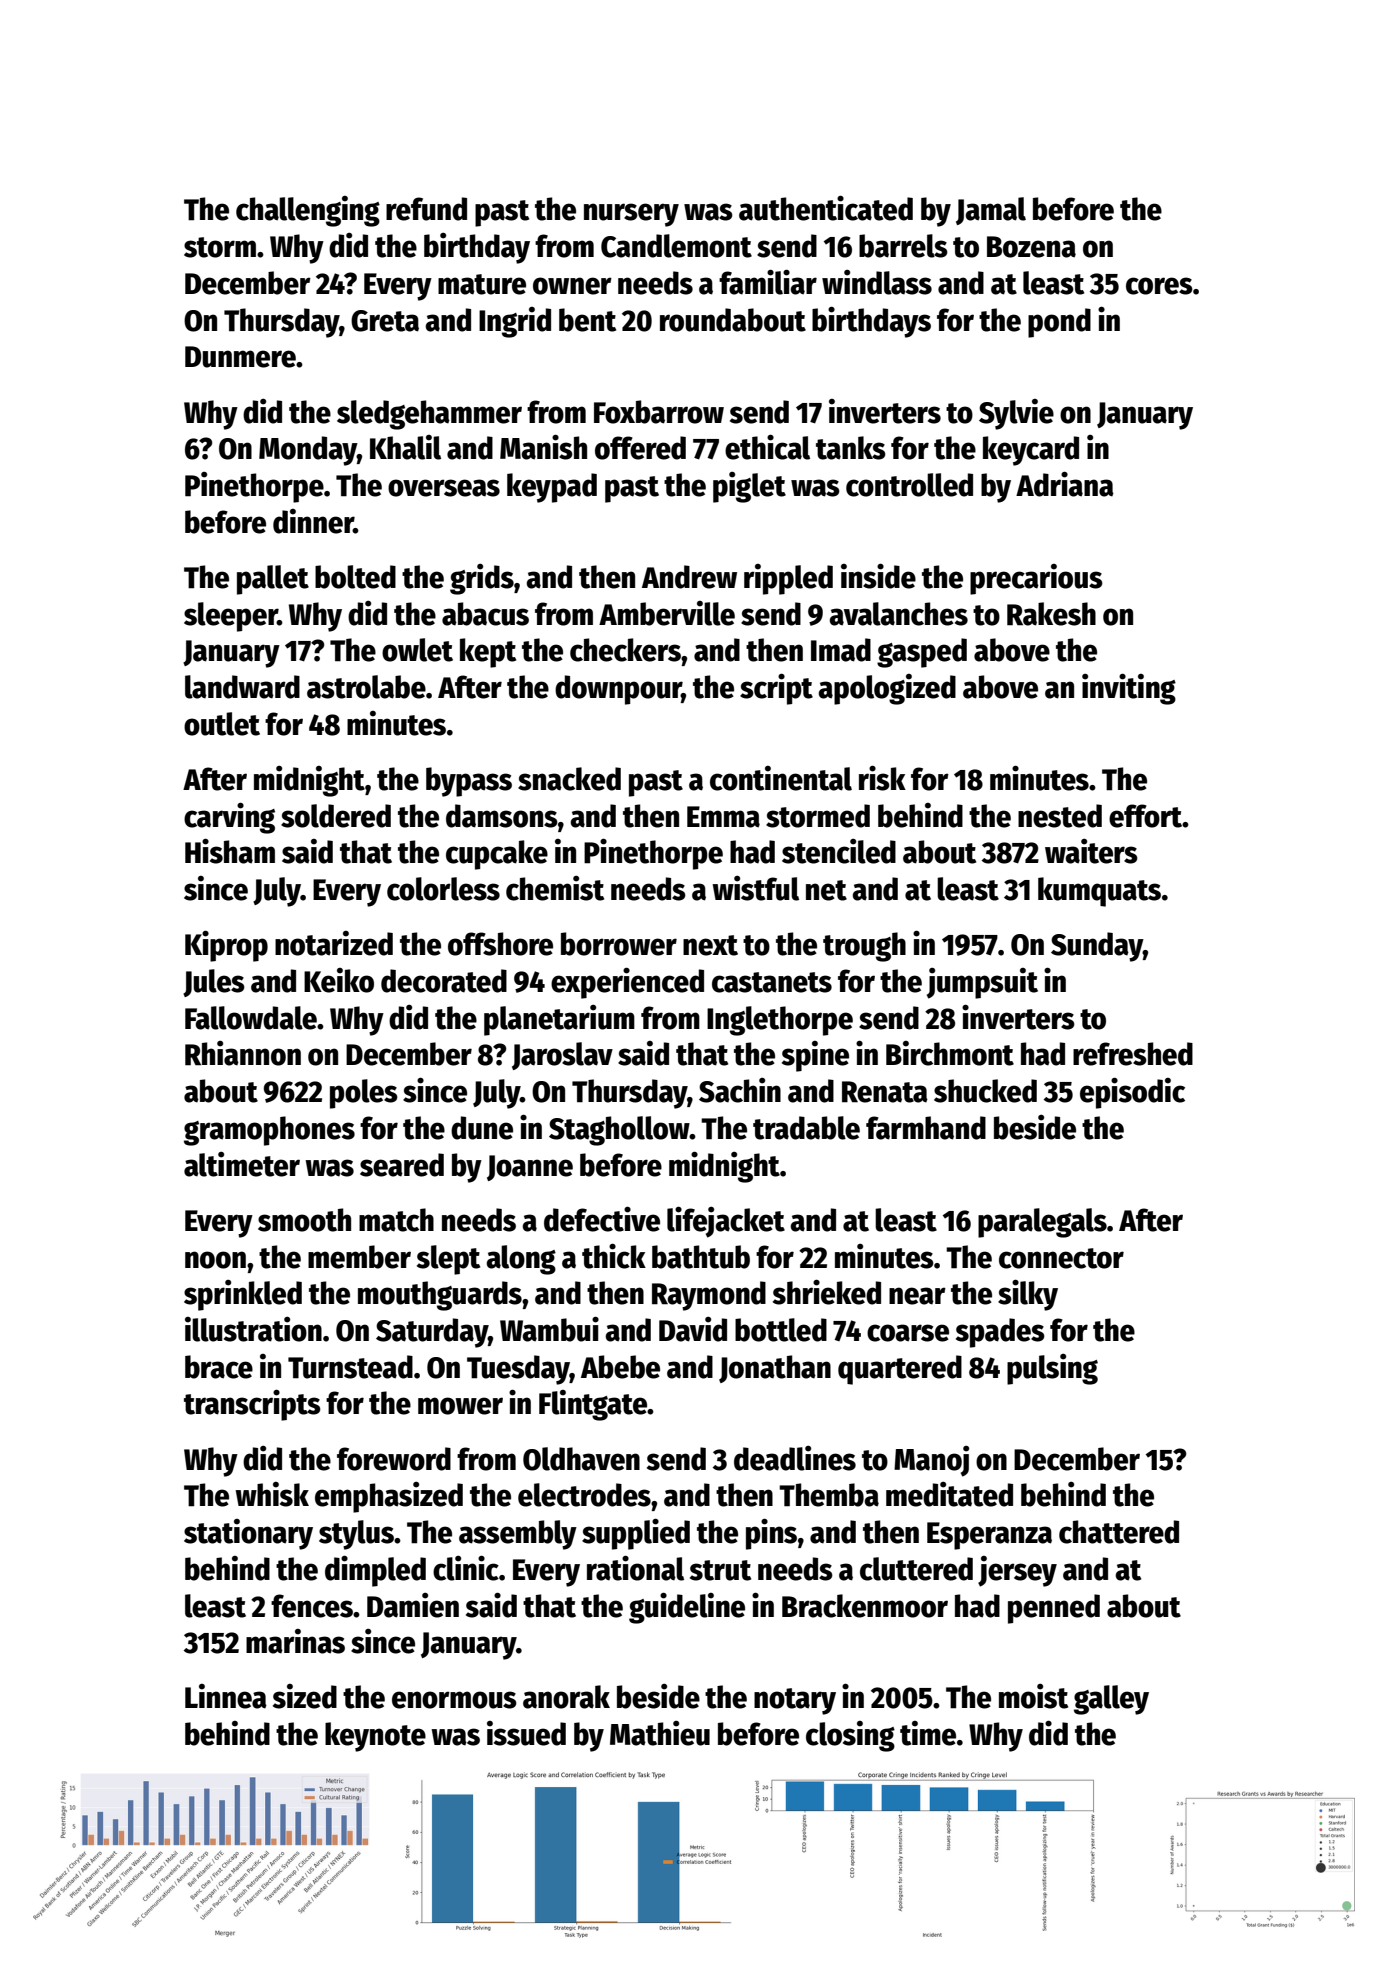  I want to click on refreshed, so click(1133, 1054).
